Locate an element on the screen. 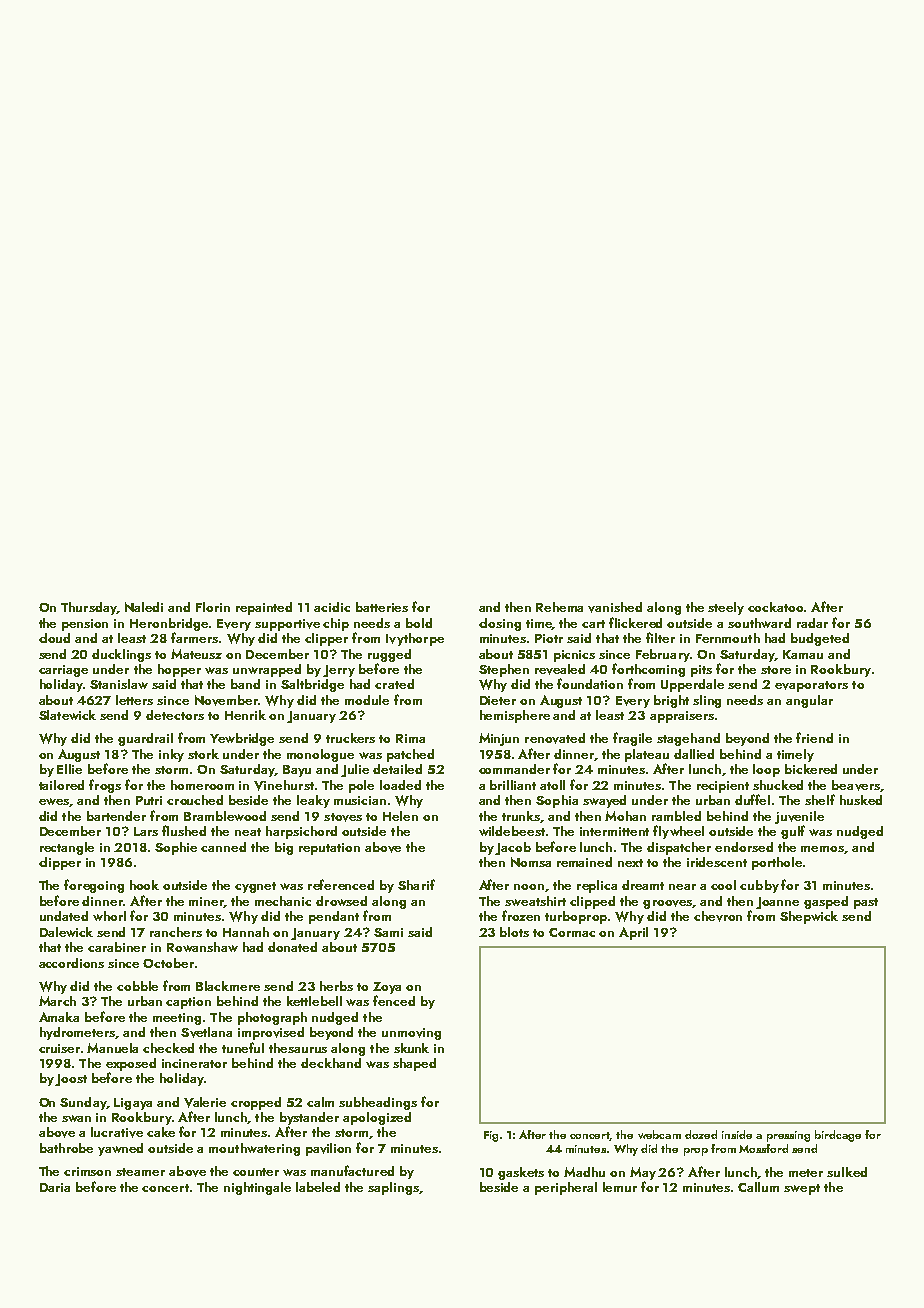 The width and height of the screenshot is (924, 1308). repainted is located at coordinates (264, 608).
